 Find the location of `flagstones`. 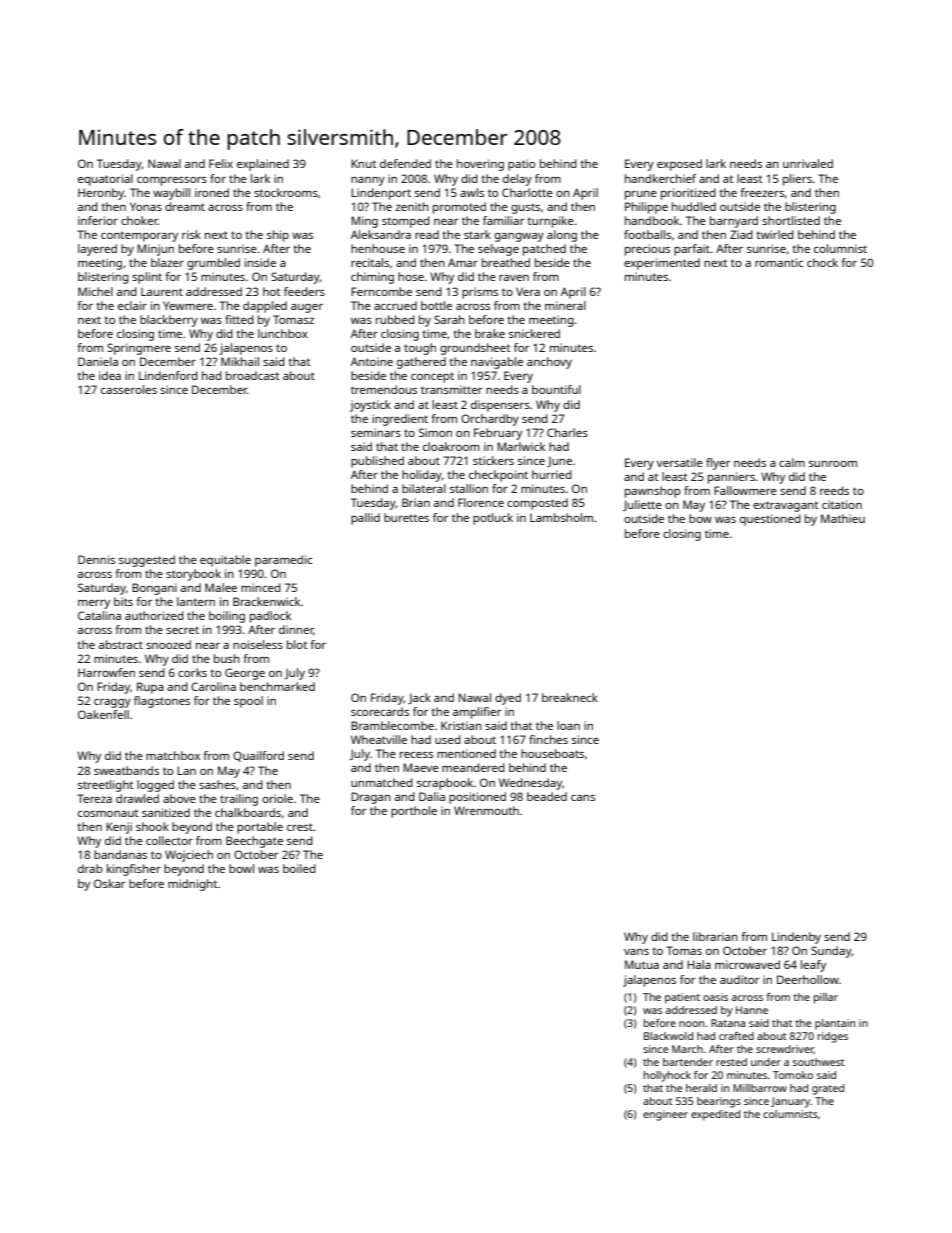

flagstones is located at coordinates (162, 702).
